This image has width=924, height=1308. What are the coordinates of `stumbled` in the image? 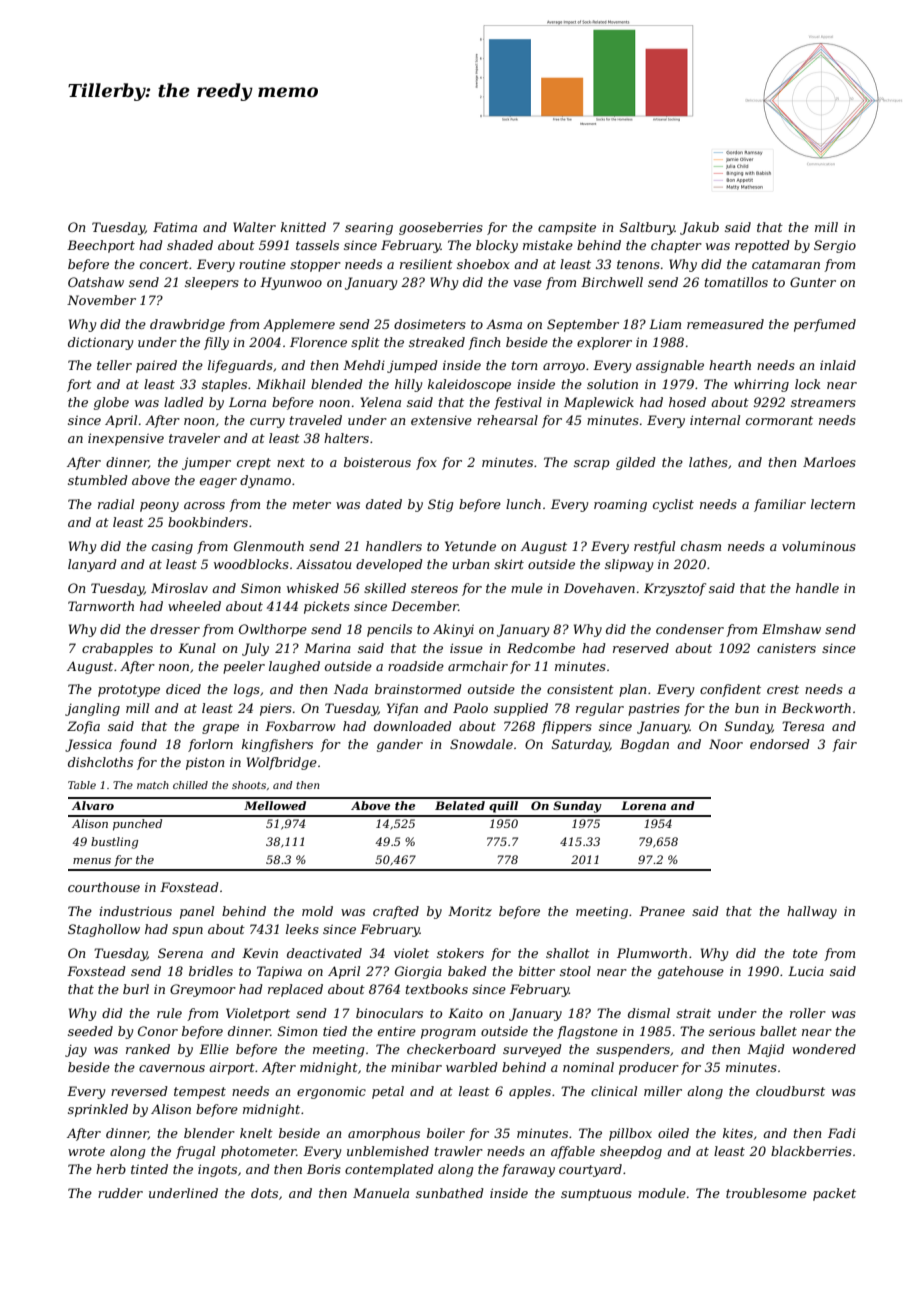 It's located at (98, 480).
